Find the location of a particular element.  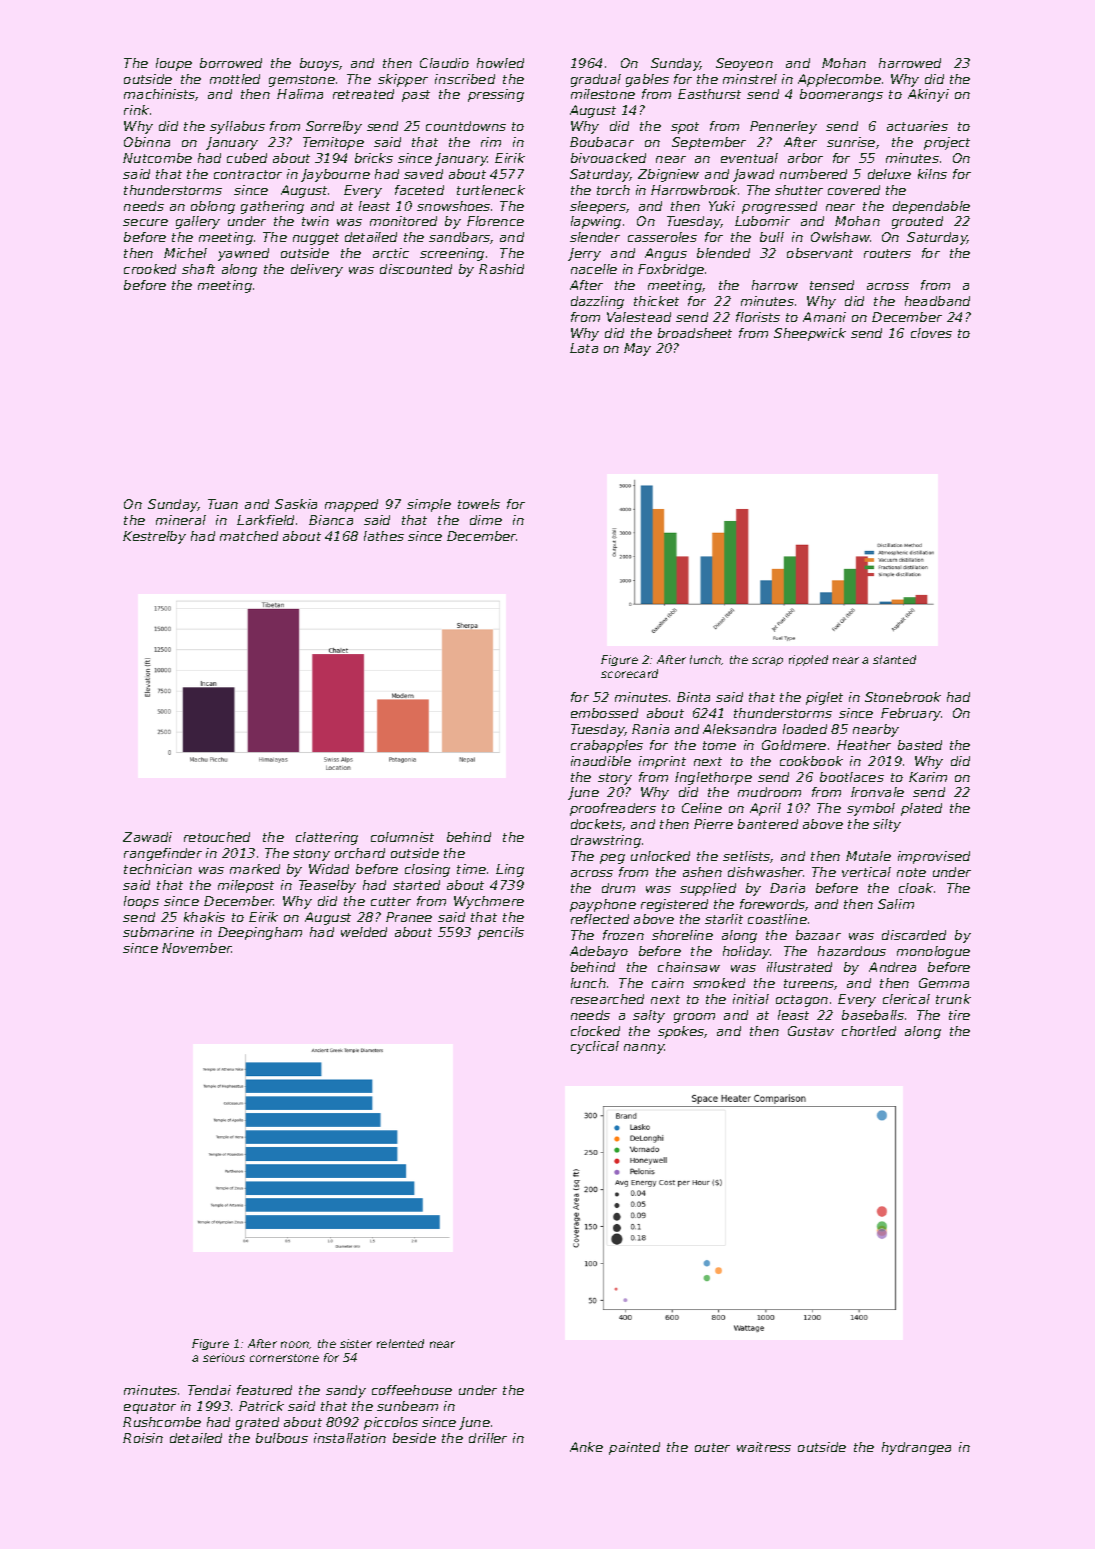

Akinyi is located at coordinates (928, 95).
